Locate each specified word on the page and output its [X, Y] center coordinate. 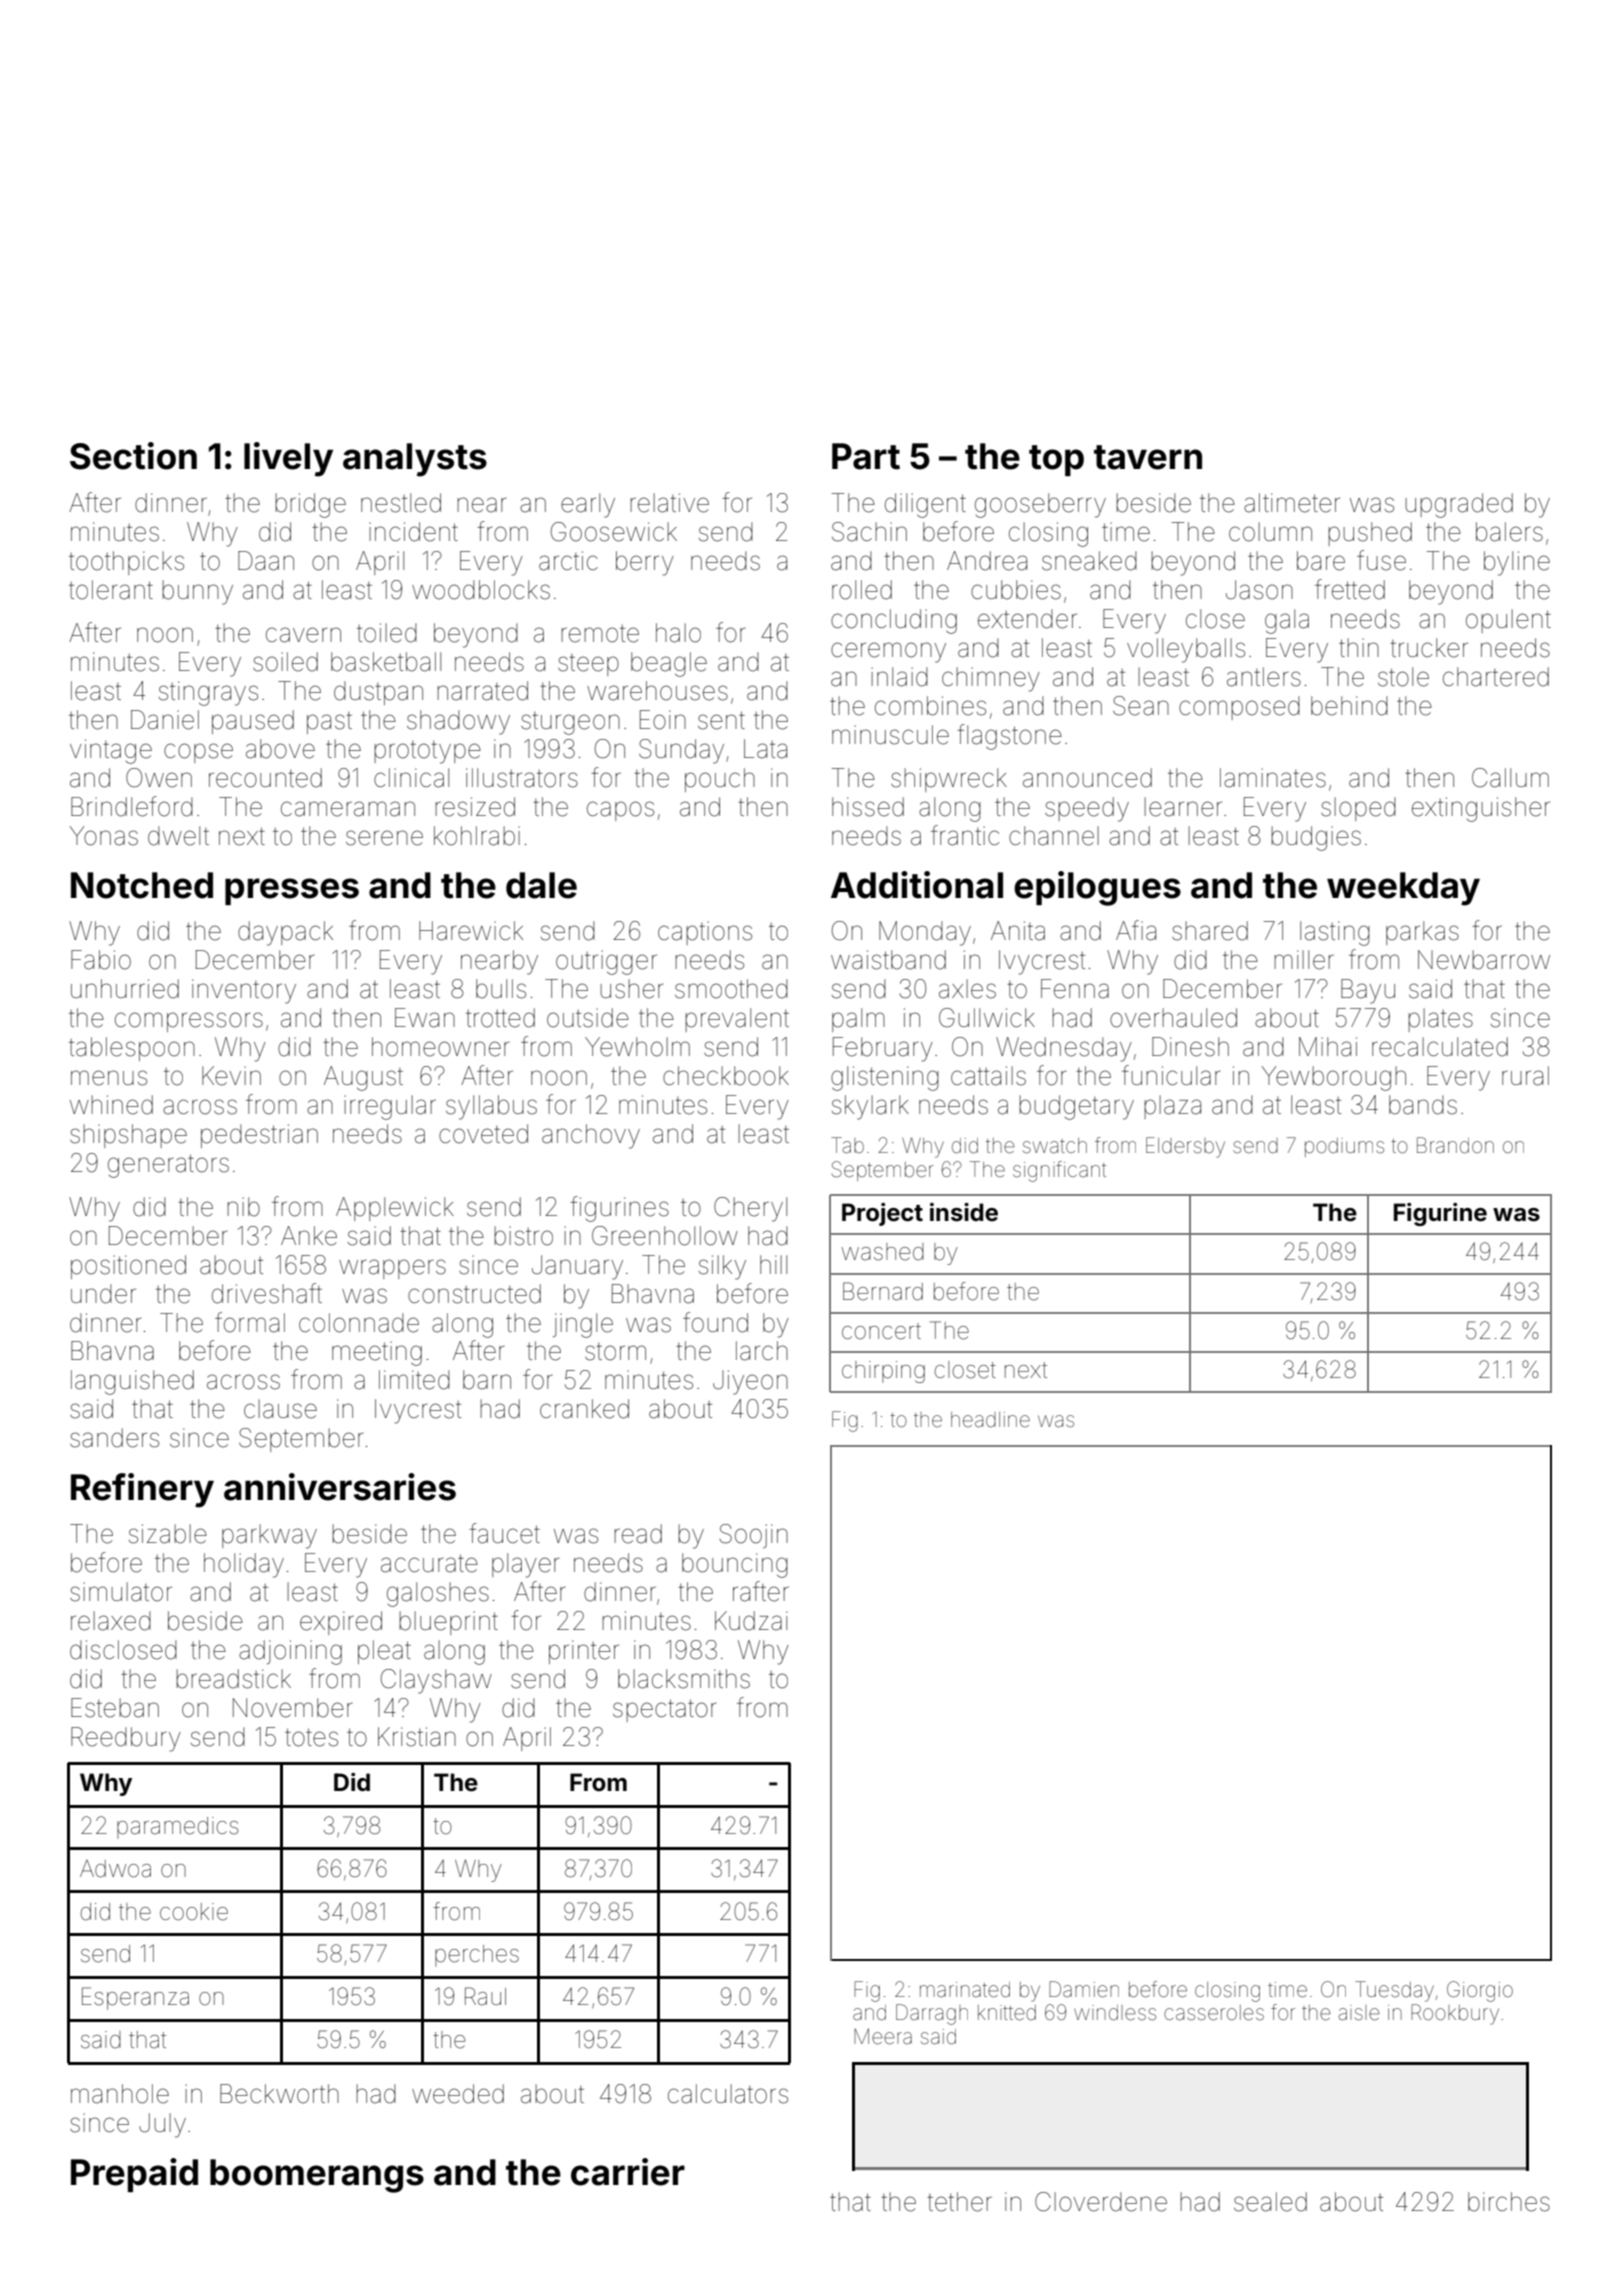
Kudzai [751, 1621]
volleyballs [1186, 650]
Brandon [1455, 1145]
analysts [415, 460]
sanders [114, 1438]
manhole [120, 2094]
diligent [925, 505]
